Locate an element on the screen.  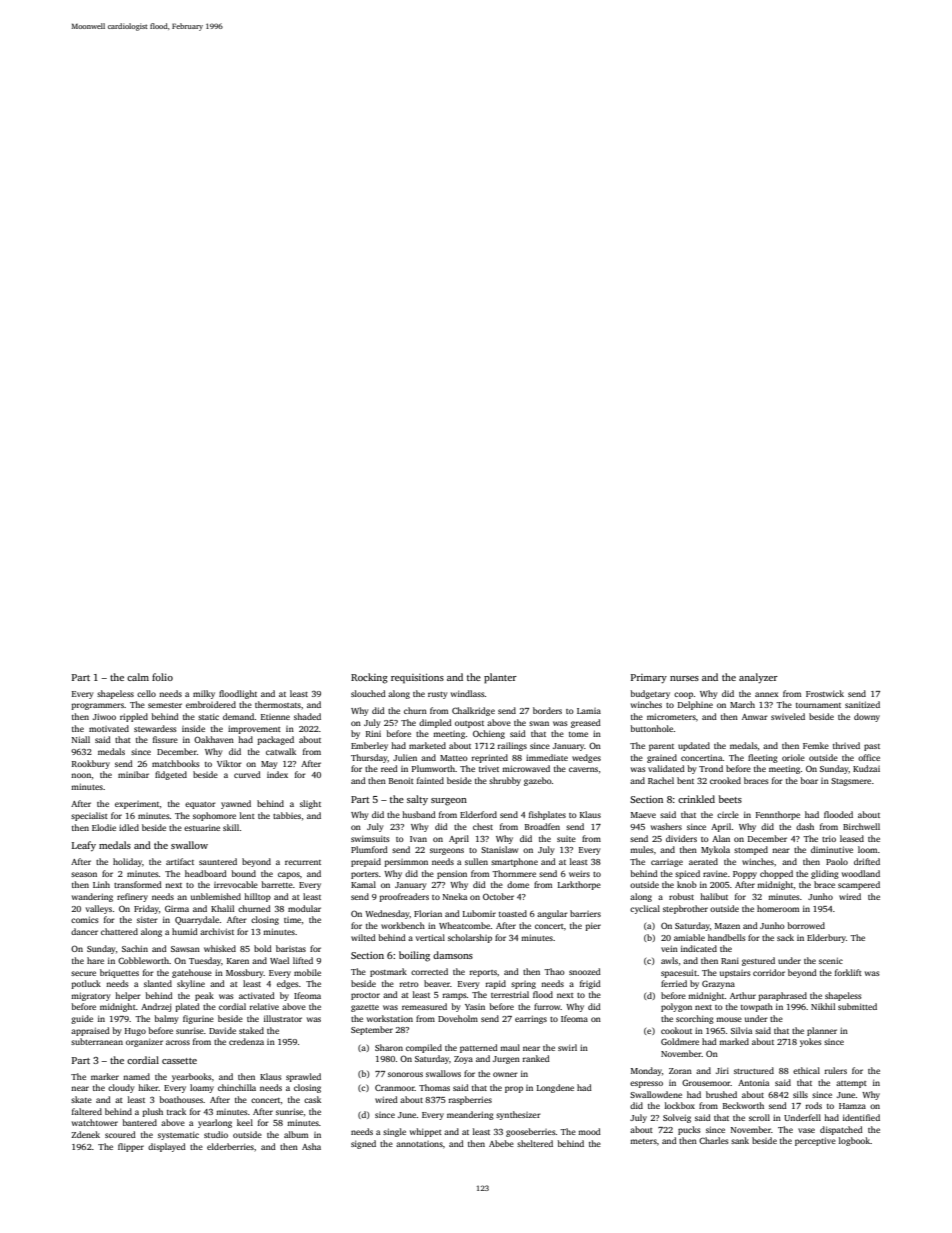
analyzer is located at coordinates (758, 678).
